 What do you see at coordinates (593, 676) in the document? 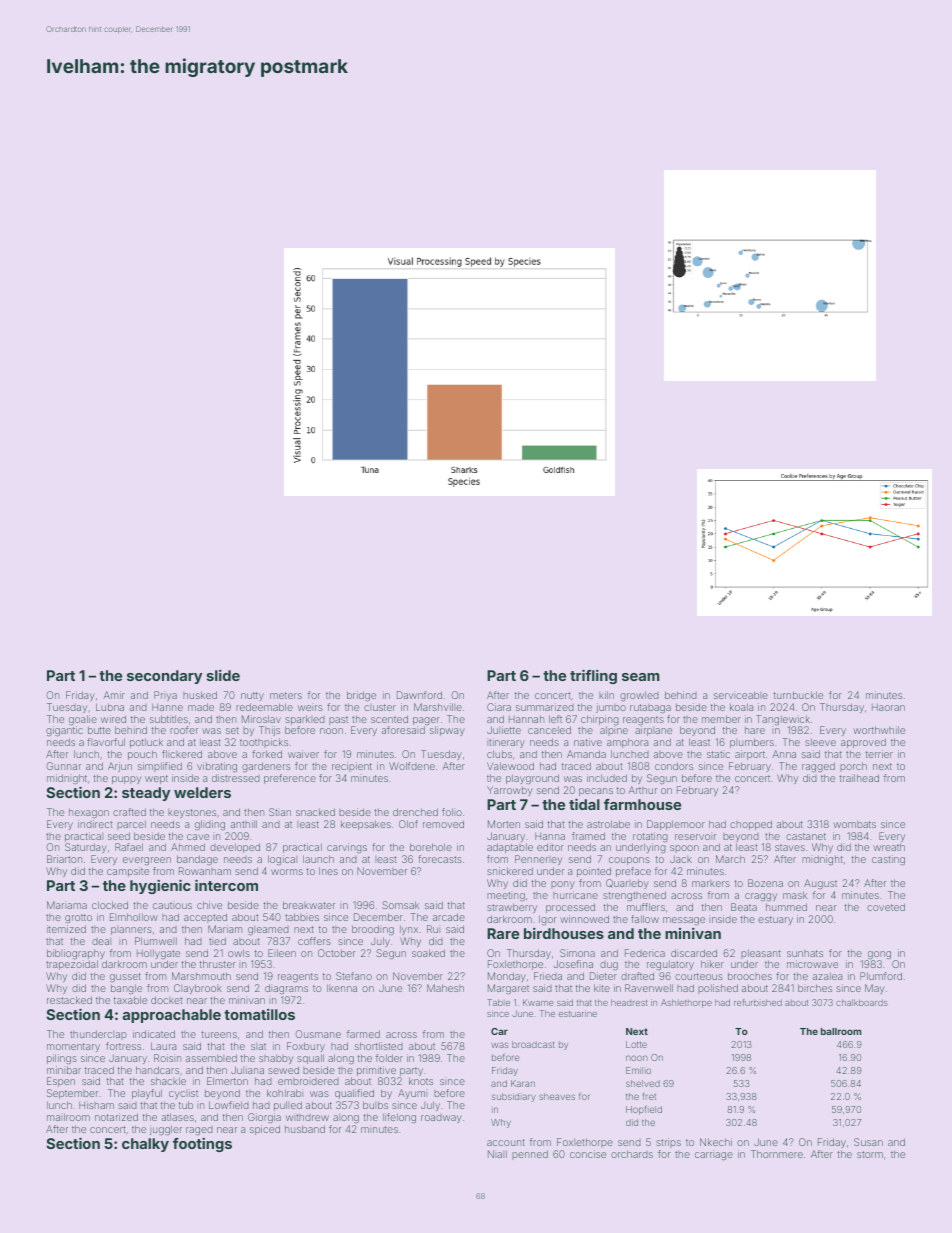
I see `trifling` at bounding box center [593, 676].
